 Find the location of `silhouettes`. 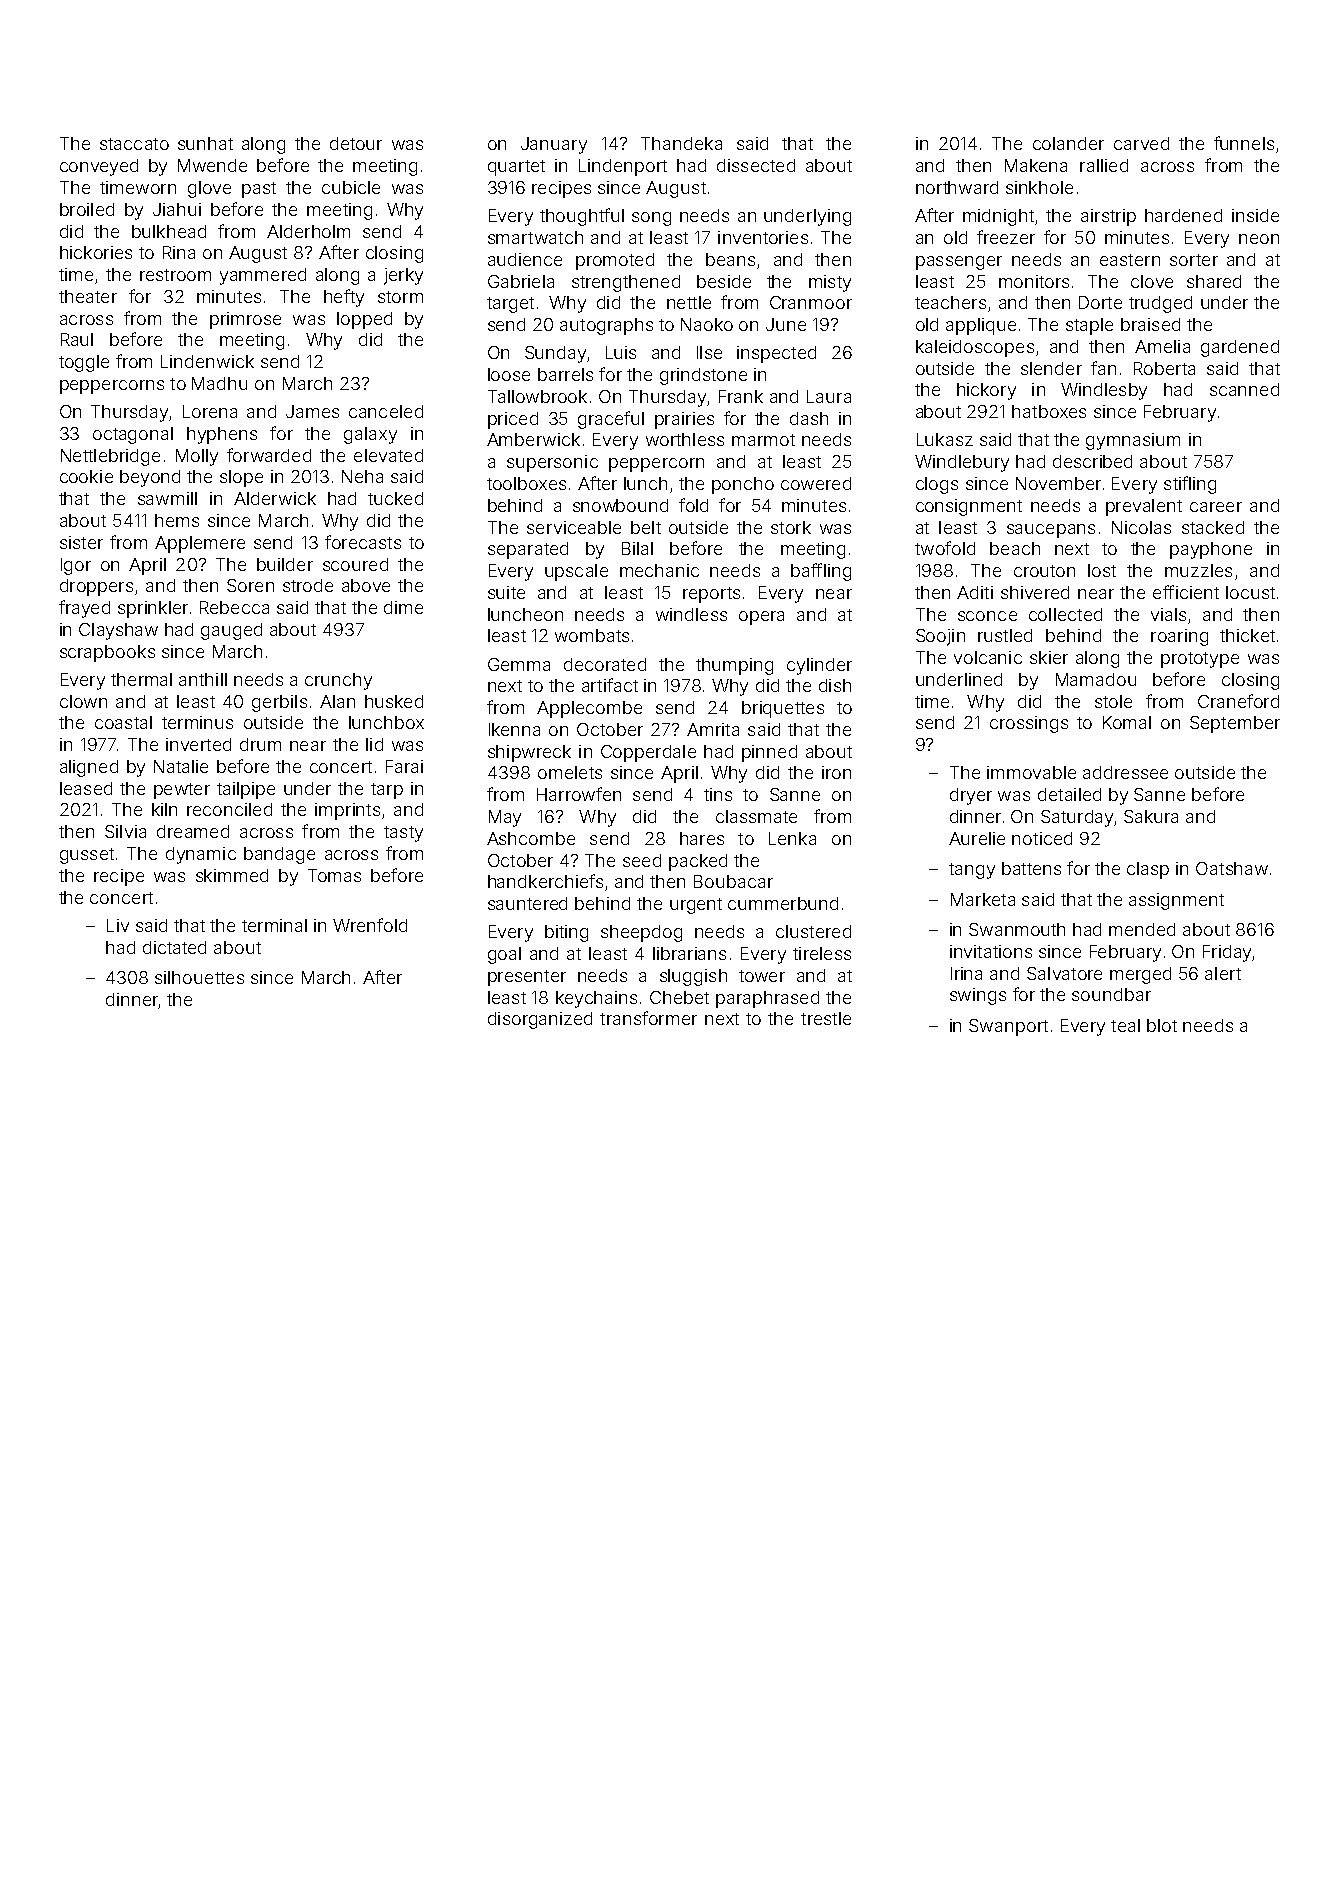

silhouettes is located at coordinates (199, 977).
